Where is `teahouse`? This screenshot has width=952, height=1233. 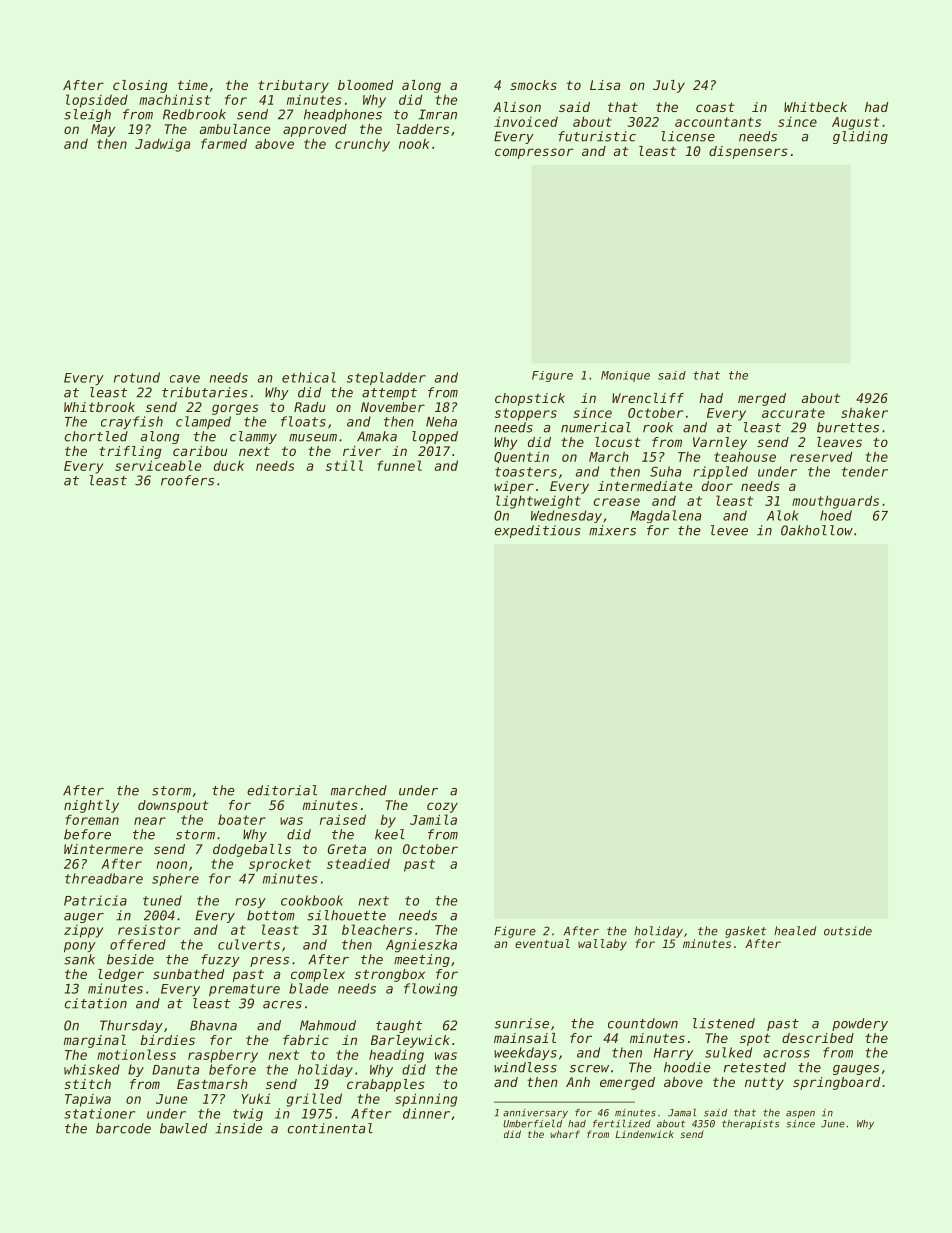 teahouse is located at coordinates (745, 457).
